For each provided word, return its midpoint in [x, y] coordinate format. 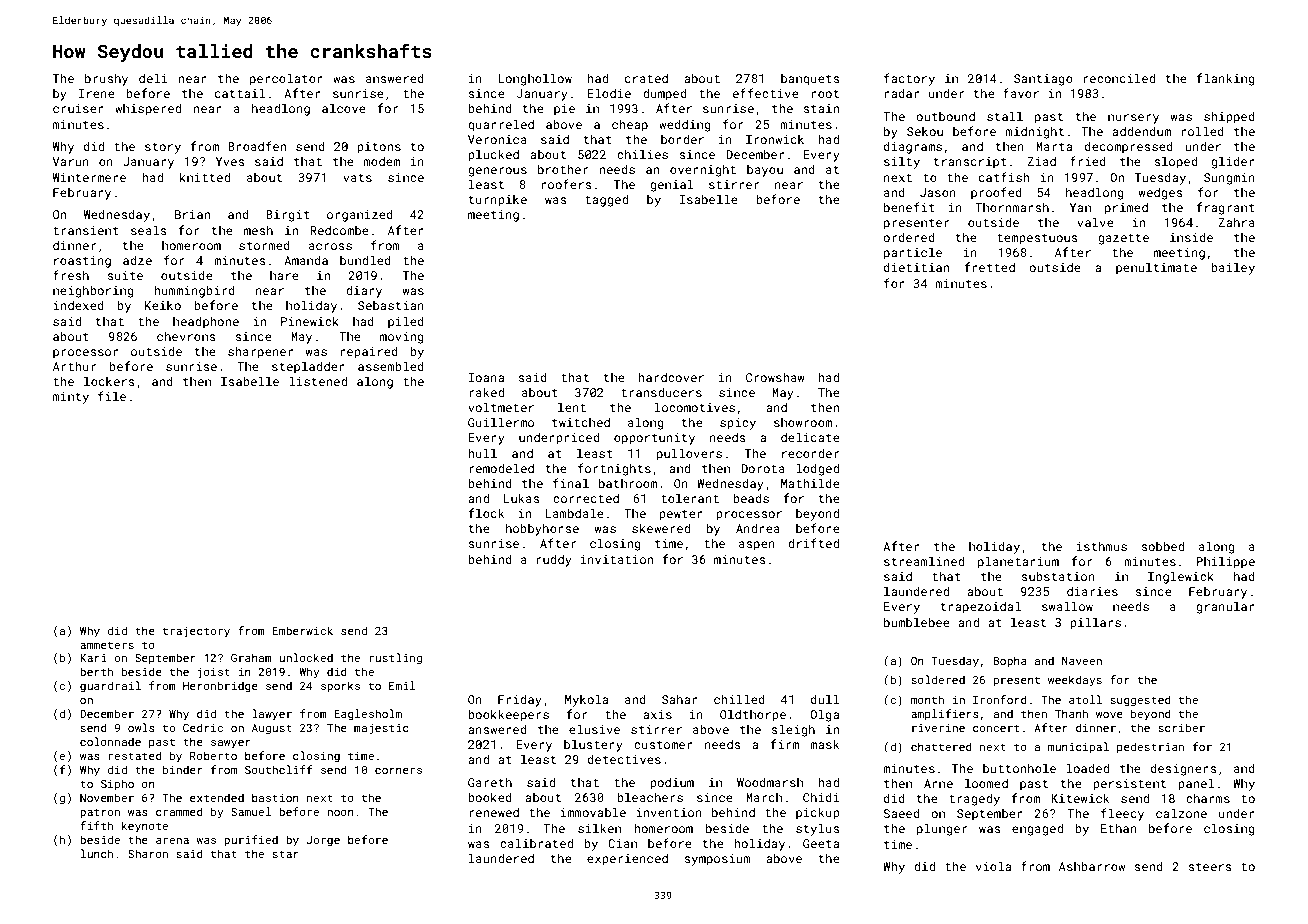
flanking [1225, 79]
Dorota [763, 468]
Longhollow [535, 79]
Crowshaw [775, 377]
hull [482, 453]
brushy [106, 79]
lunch [97, 853]
